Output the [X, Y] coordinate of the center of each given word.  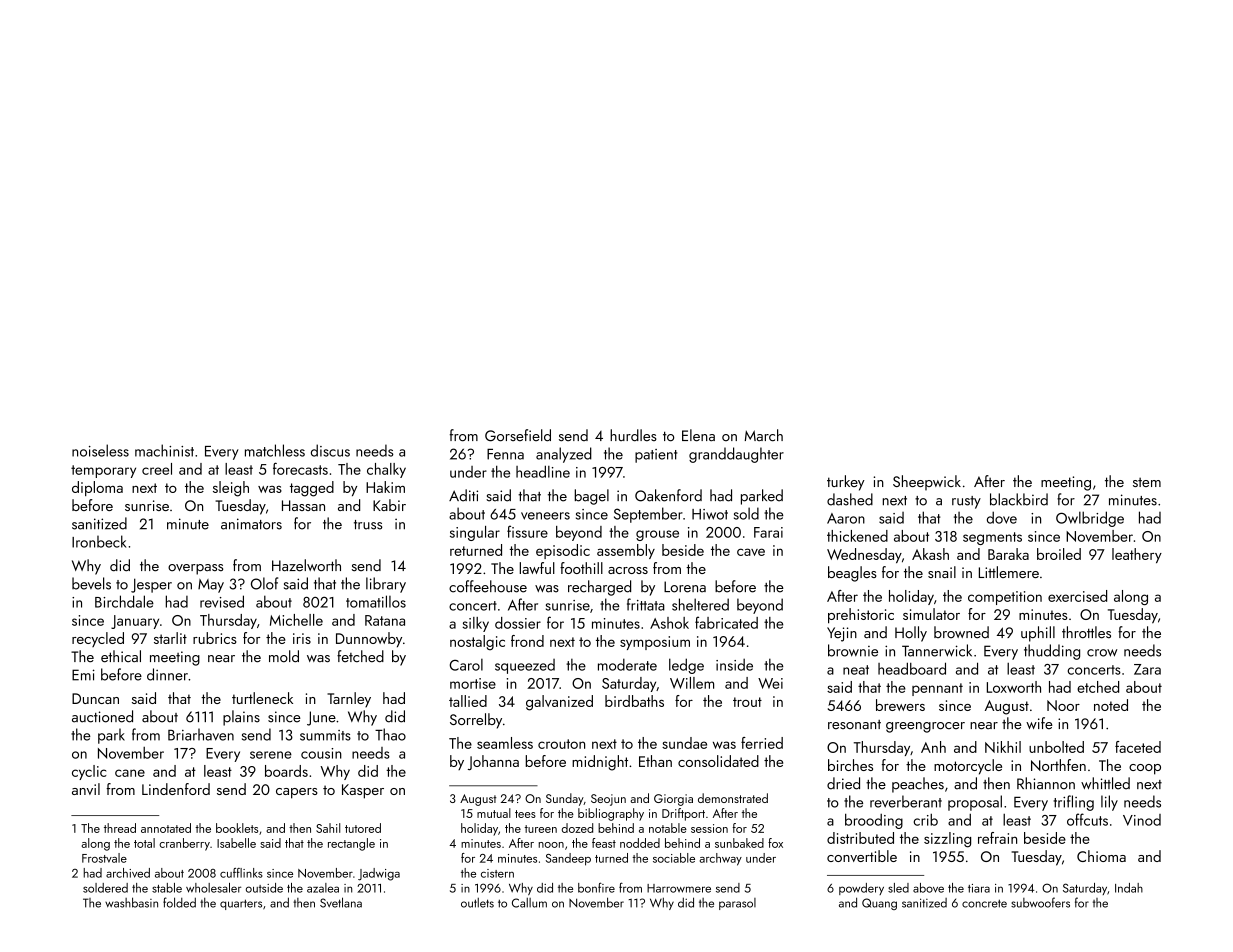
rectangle [351, 844]
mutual [494, 813]
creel [157, 469]
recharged [599, 588]
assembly [626, 551]
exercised [1077, 596]
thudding [1052, 652]
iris [302, 638]
